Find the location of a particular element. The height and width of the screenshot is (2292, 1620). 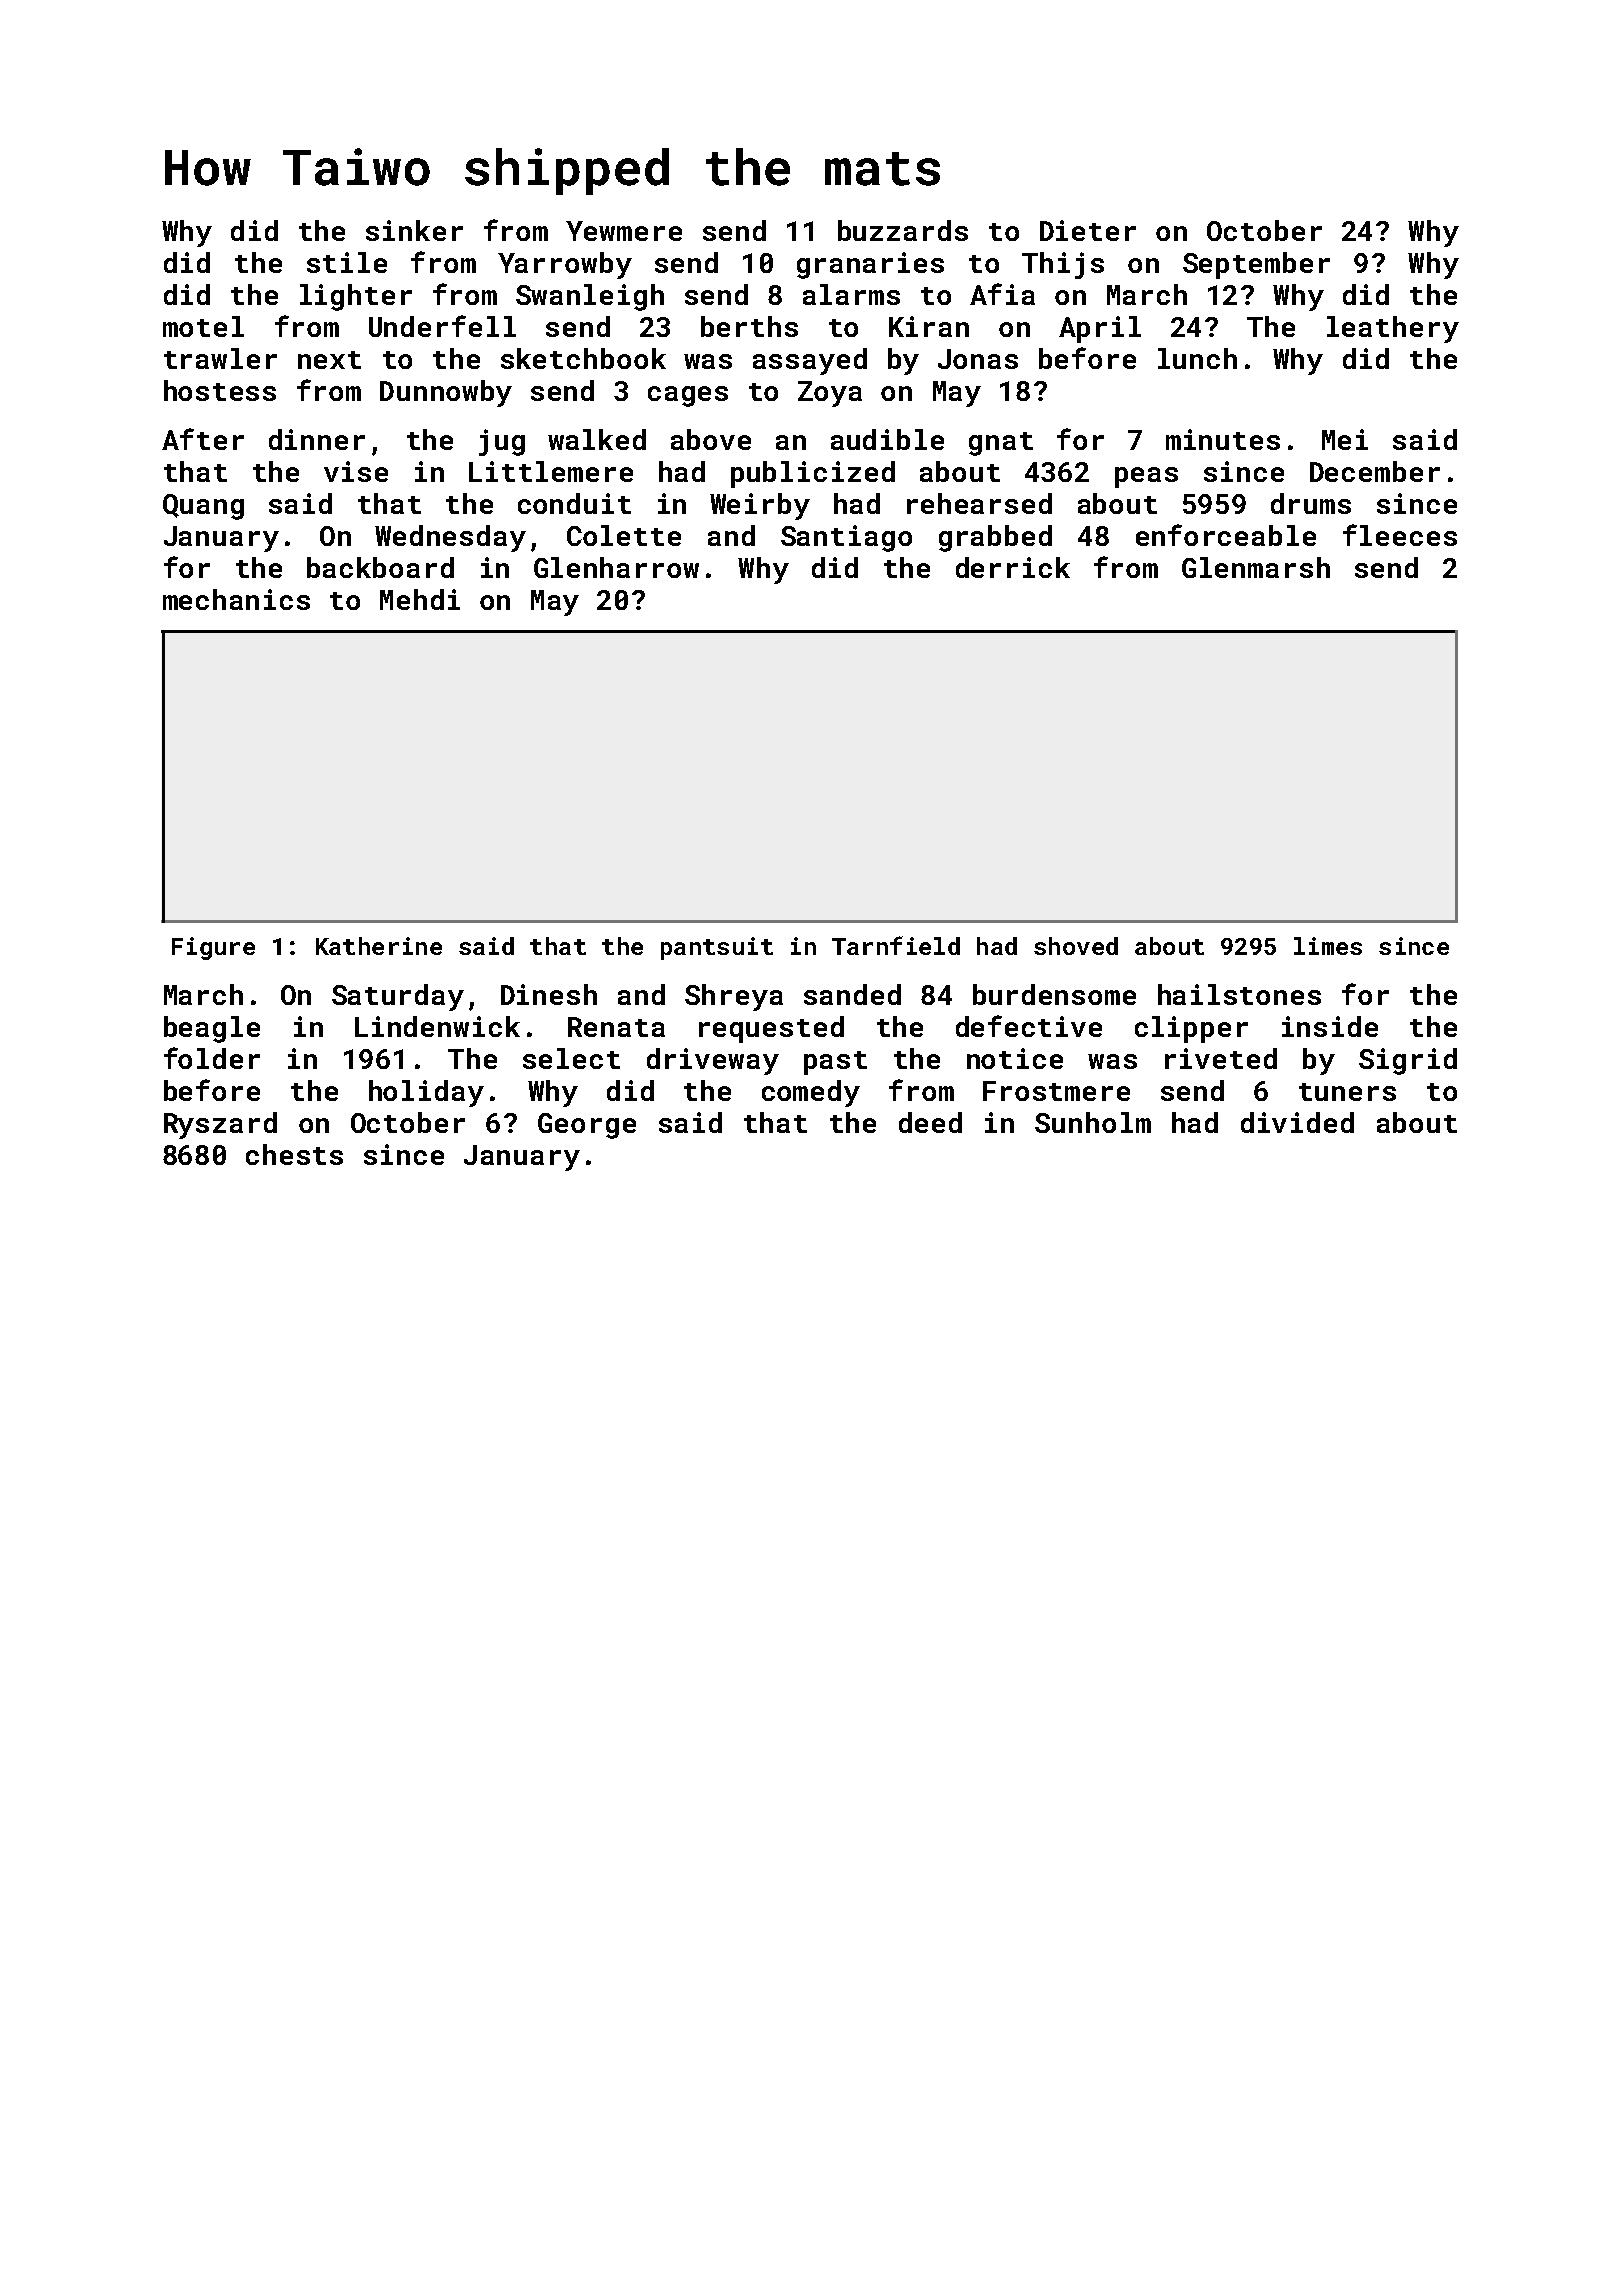

chests is located at coordinates (294, 1154).
